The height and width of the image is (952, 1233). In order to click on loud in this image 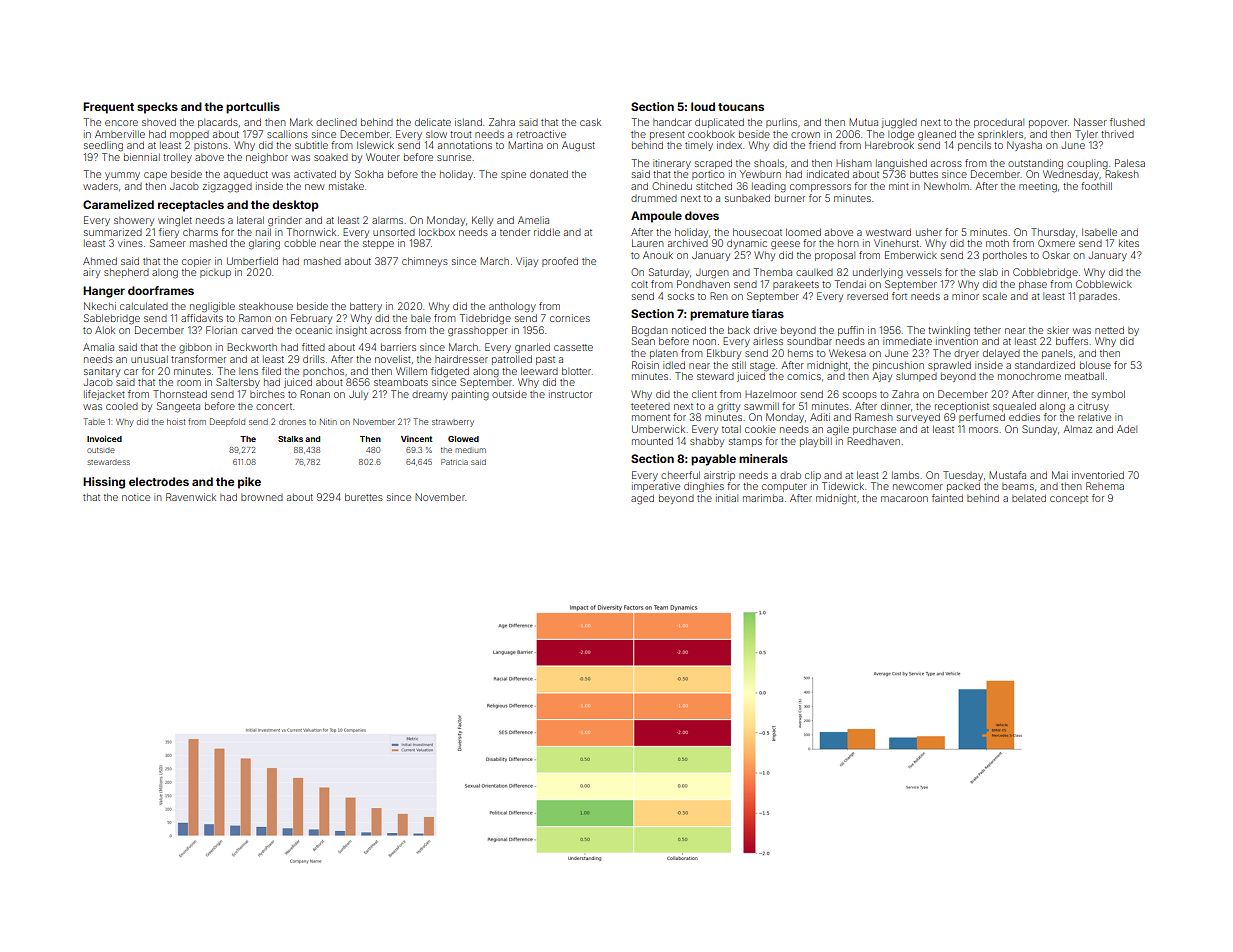, I will do `click(703, 106)`.
